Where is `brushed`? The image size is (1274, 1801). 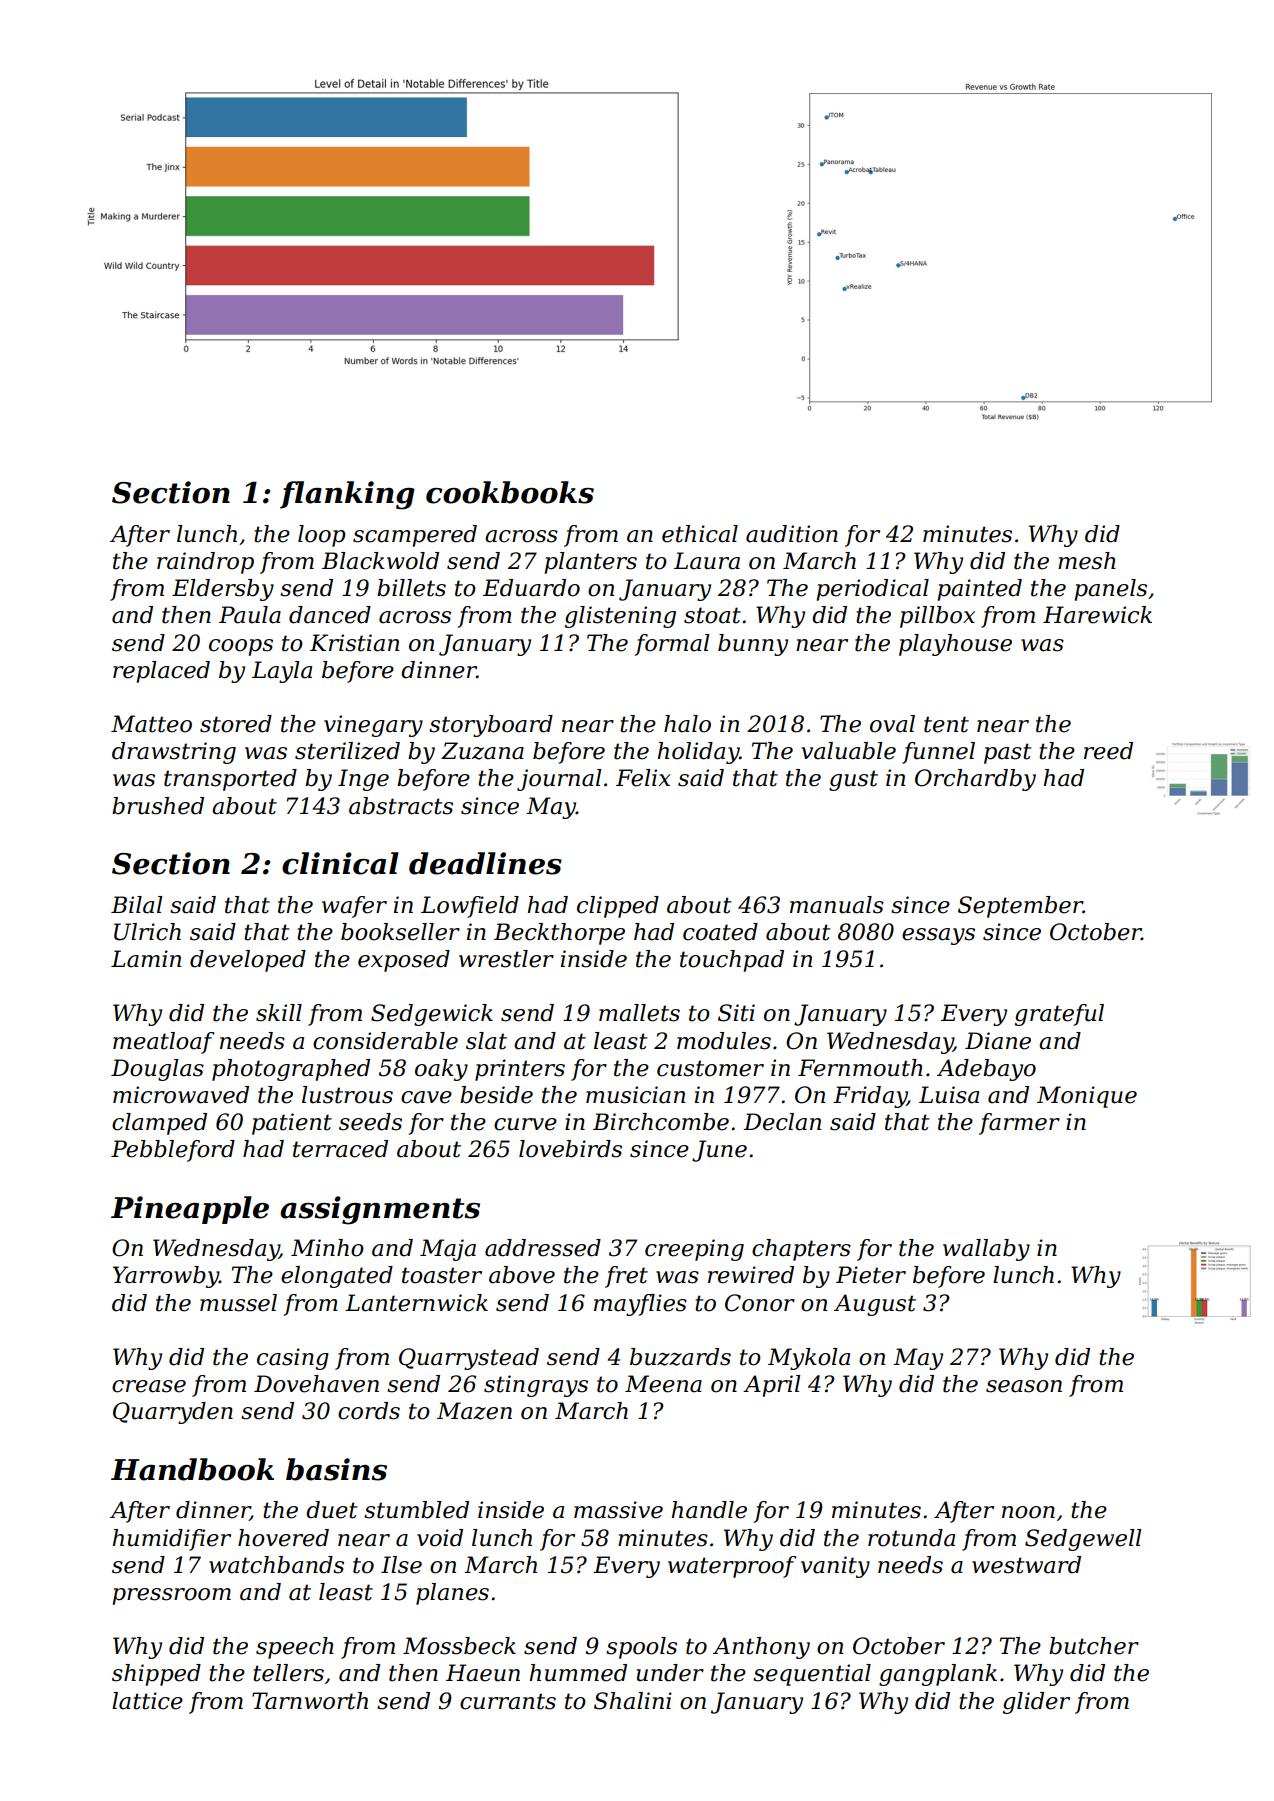
brushed is located at coordinates (158, 806).
